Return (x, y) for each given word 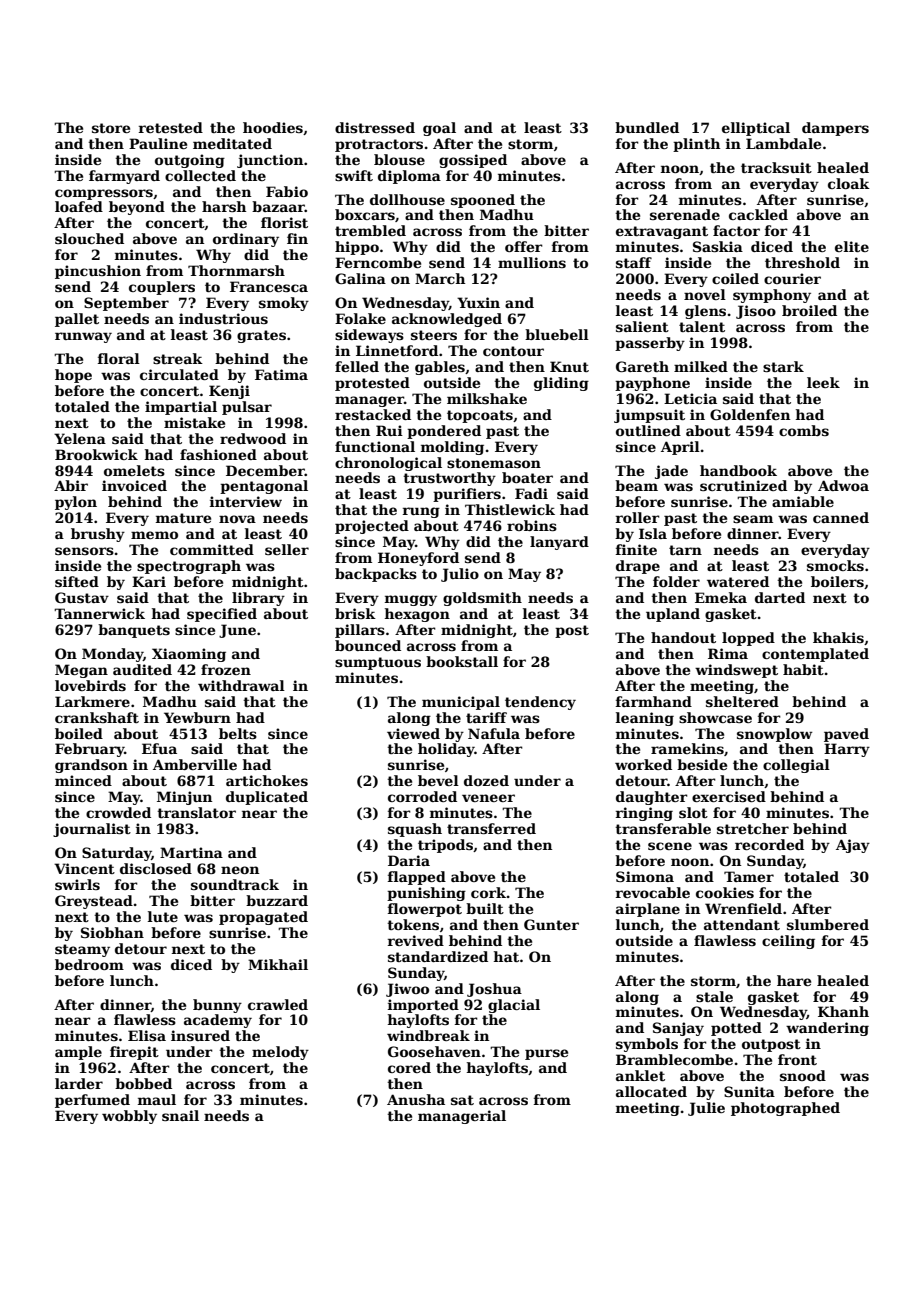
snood (803, 1075)
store (111, 128)
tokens (413, 924)
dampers (835, 129)
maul (157, 1099)
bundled (647, 127)
